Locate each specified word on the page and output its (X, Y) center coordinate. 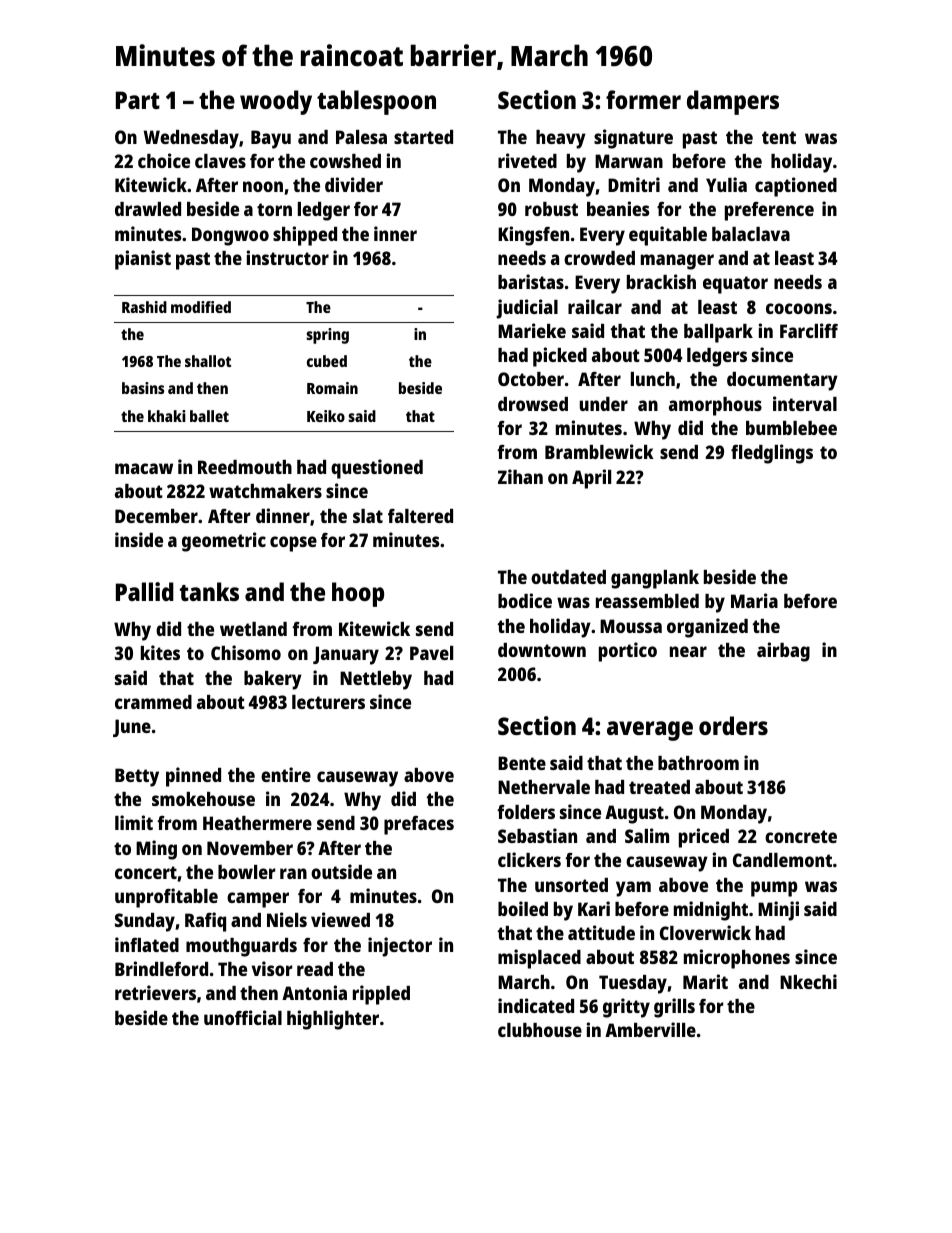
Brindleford (161, 968)
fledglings (772, 454)
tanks (209, 591)
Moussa (631, 626)
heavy (561, 139)
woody (276, 102)
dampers (733, 102)
